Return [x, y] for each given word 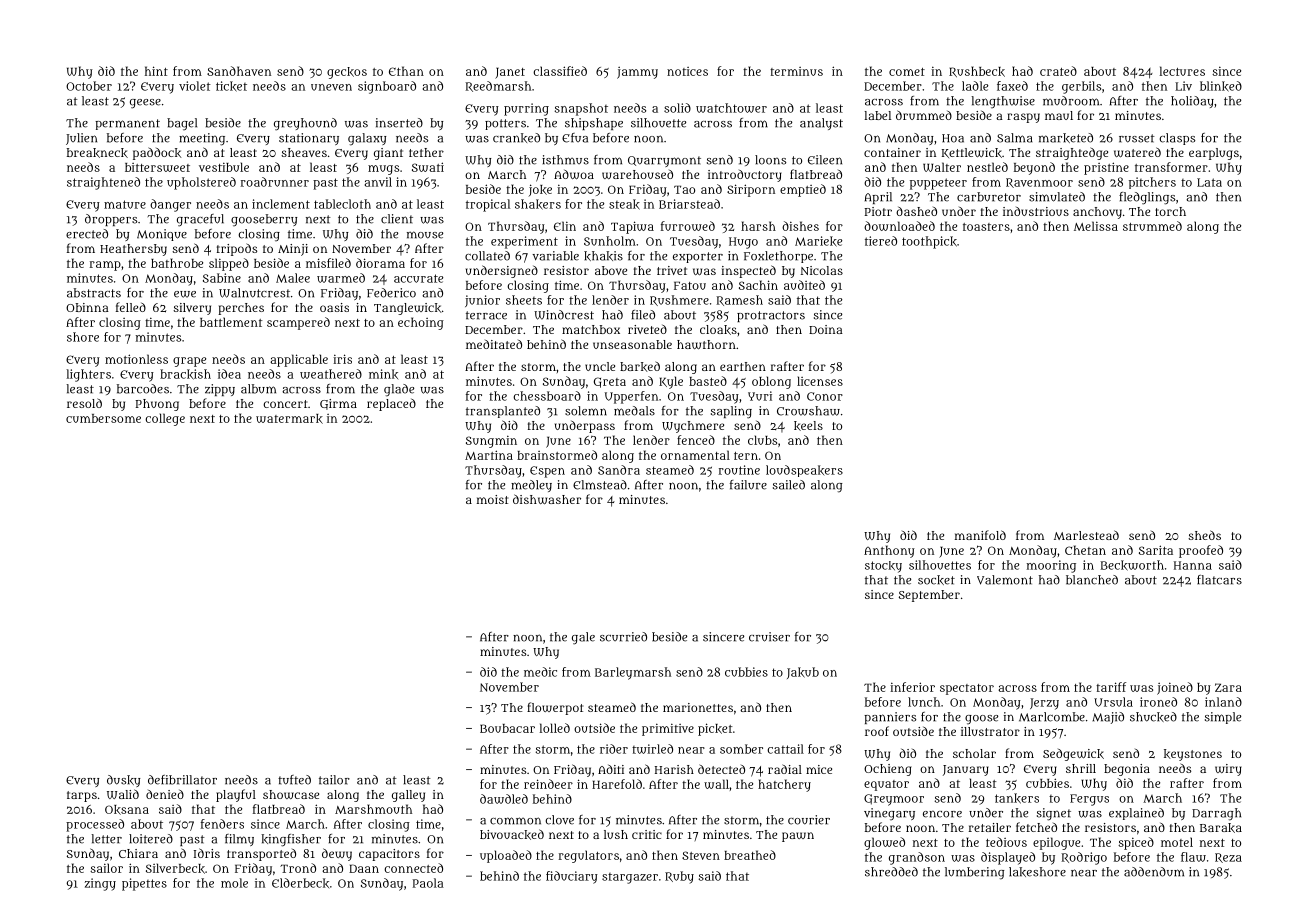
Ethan [406, 71]
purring [526, 109]
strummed [1152, 226]
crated [1058, 71]
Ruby [679, 877]
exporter [698, 257]
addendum [1154, 872]
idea [229, 374]
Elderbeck [300, 883]
